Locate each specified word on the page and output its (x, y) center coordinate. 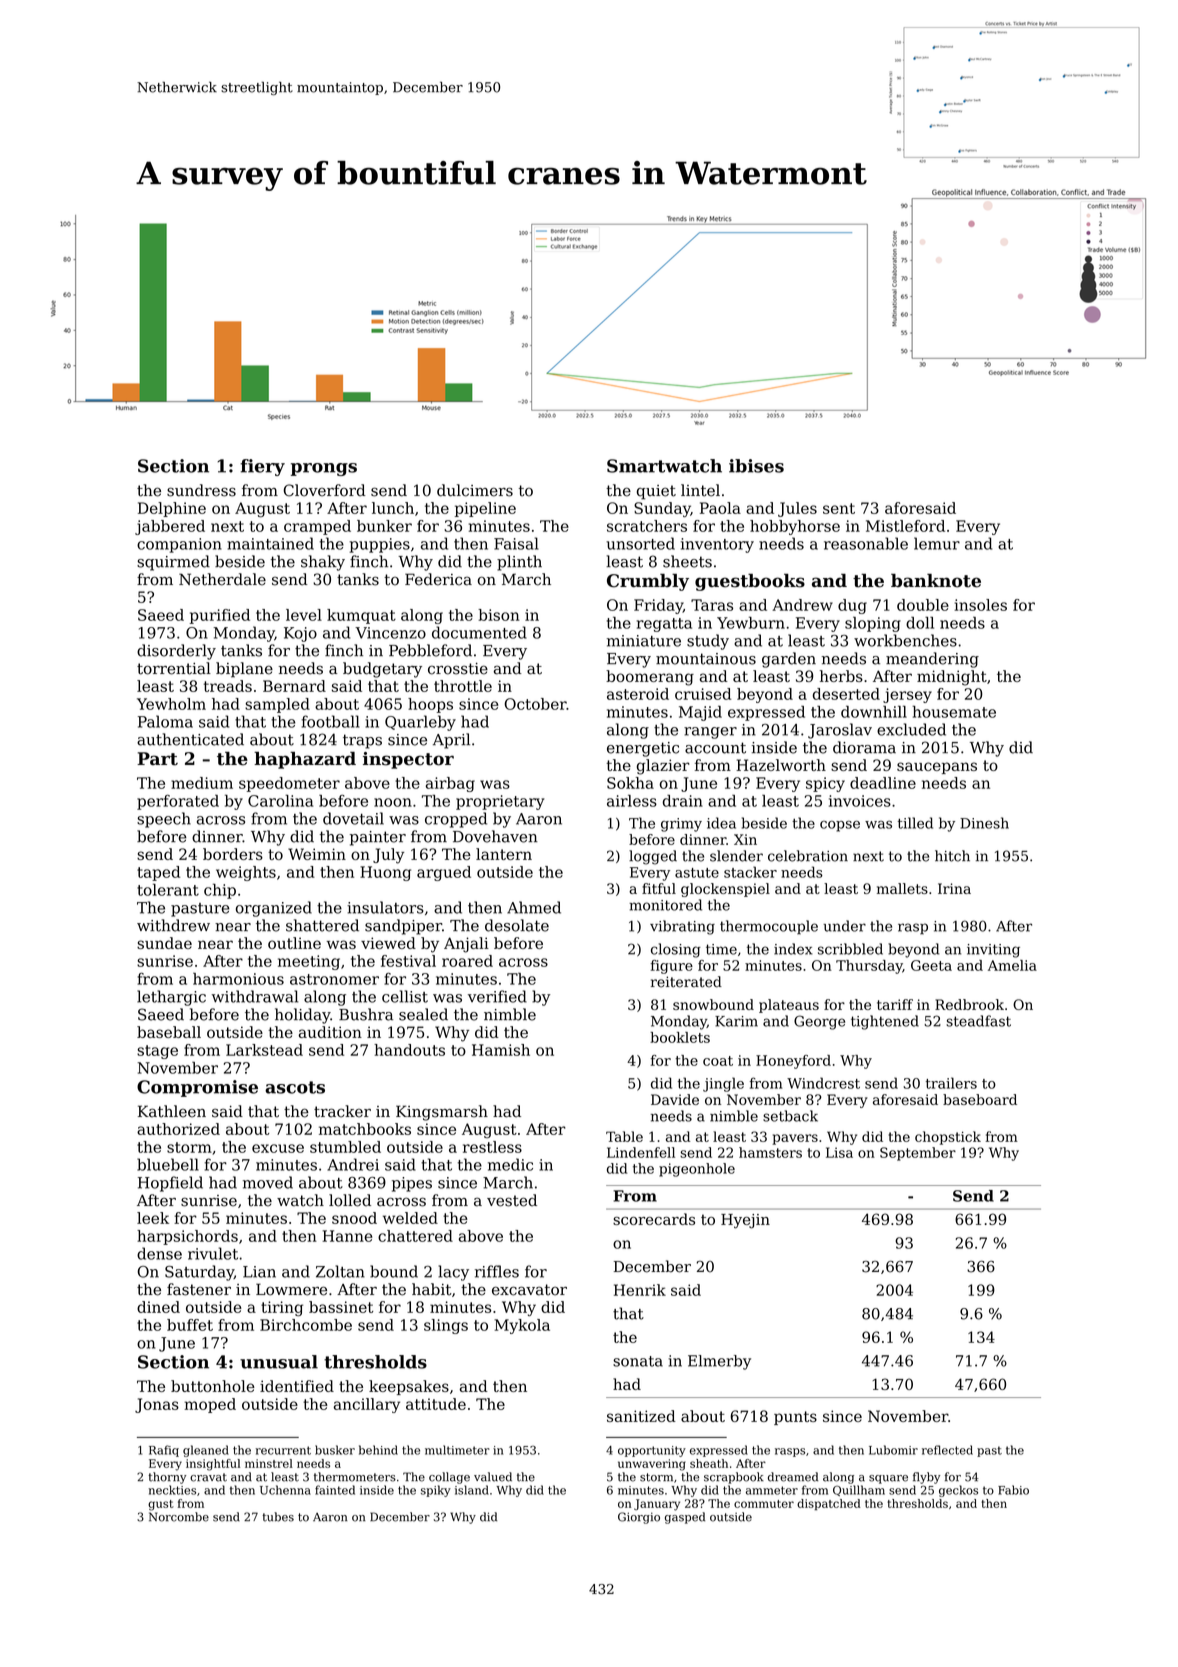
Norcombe (179, 1517)
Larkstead (264, 1050)
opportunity (652, 1451)
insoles (980, 605)
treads (228, 686)
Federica (438, 579)
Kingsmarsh (442, 1113)
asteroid (638, 694)
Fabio (1013, 1490)
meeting (309, 962)
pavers (795, 1139)
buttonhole (213, 1386)
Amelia (1012, 965)
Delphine (172, 509)
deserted (846, 694)
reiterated (686, 982)
